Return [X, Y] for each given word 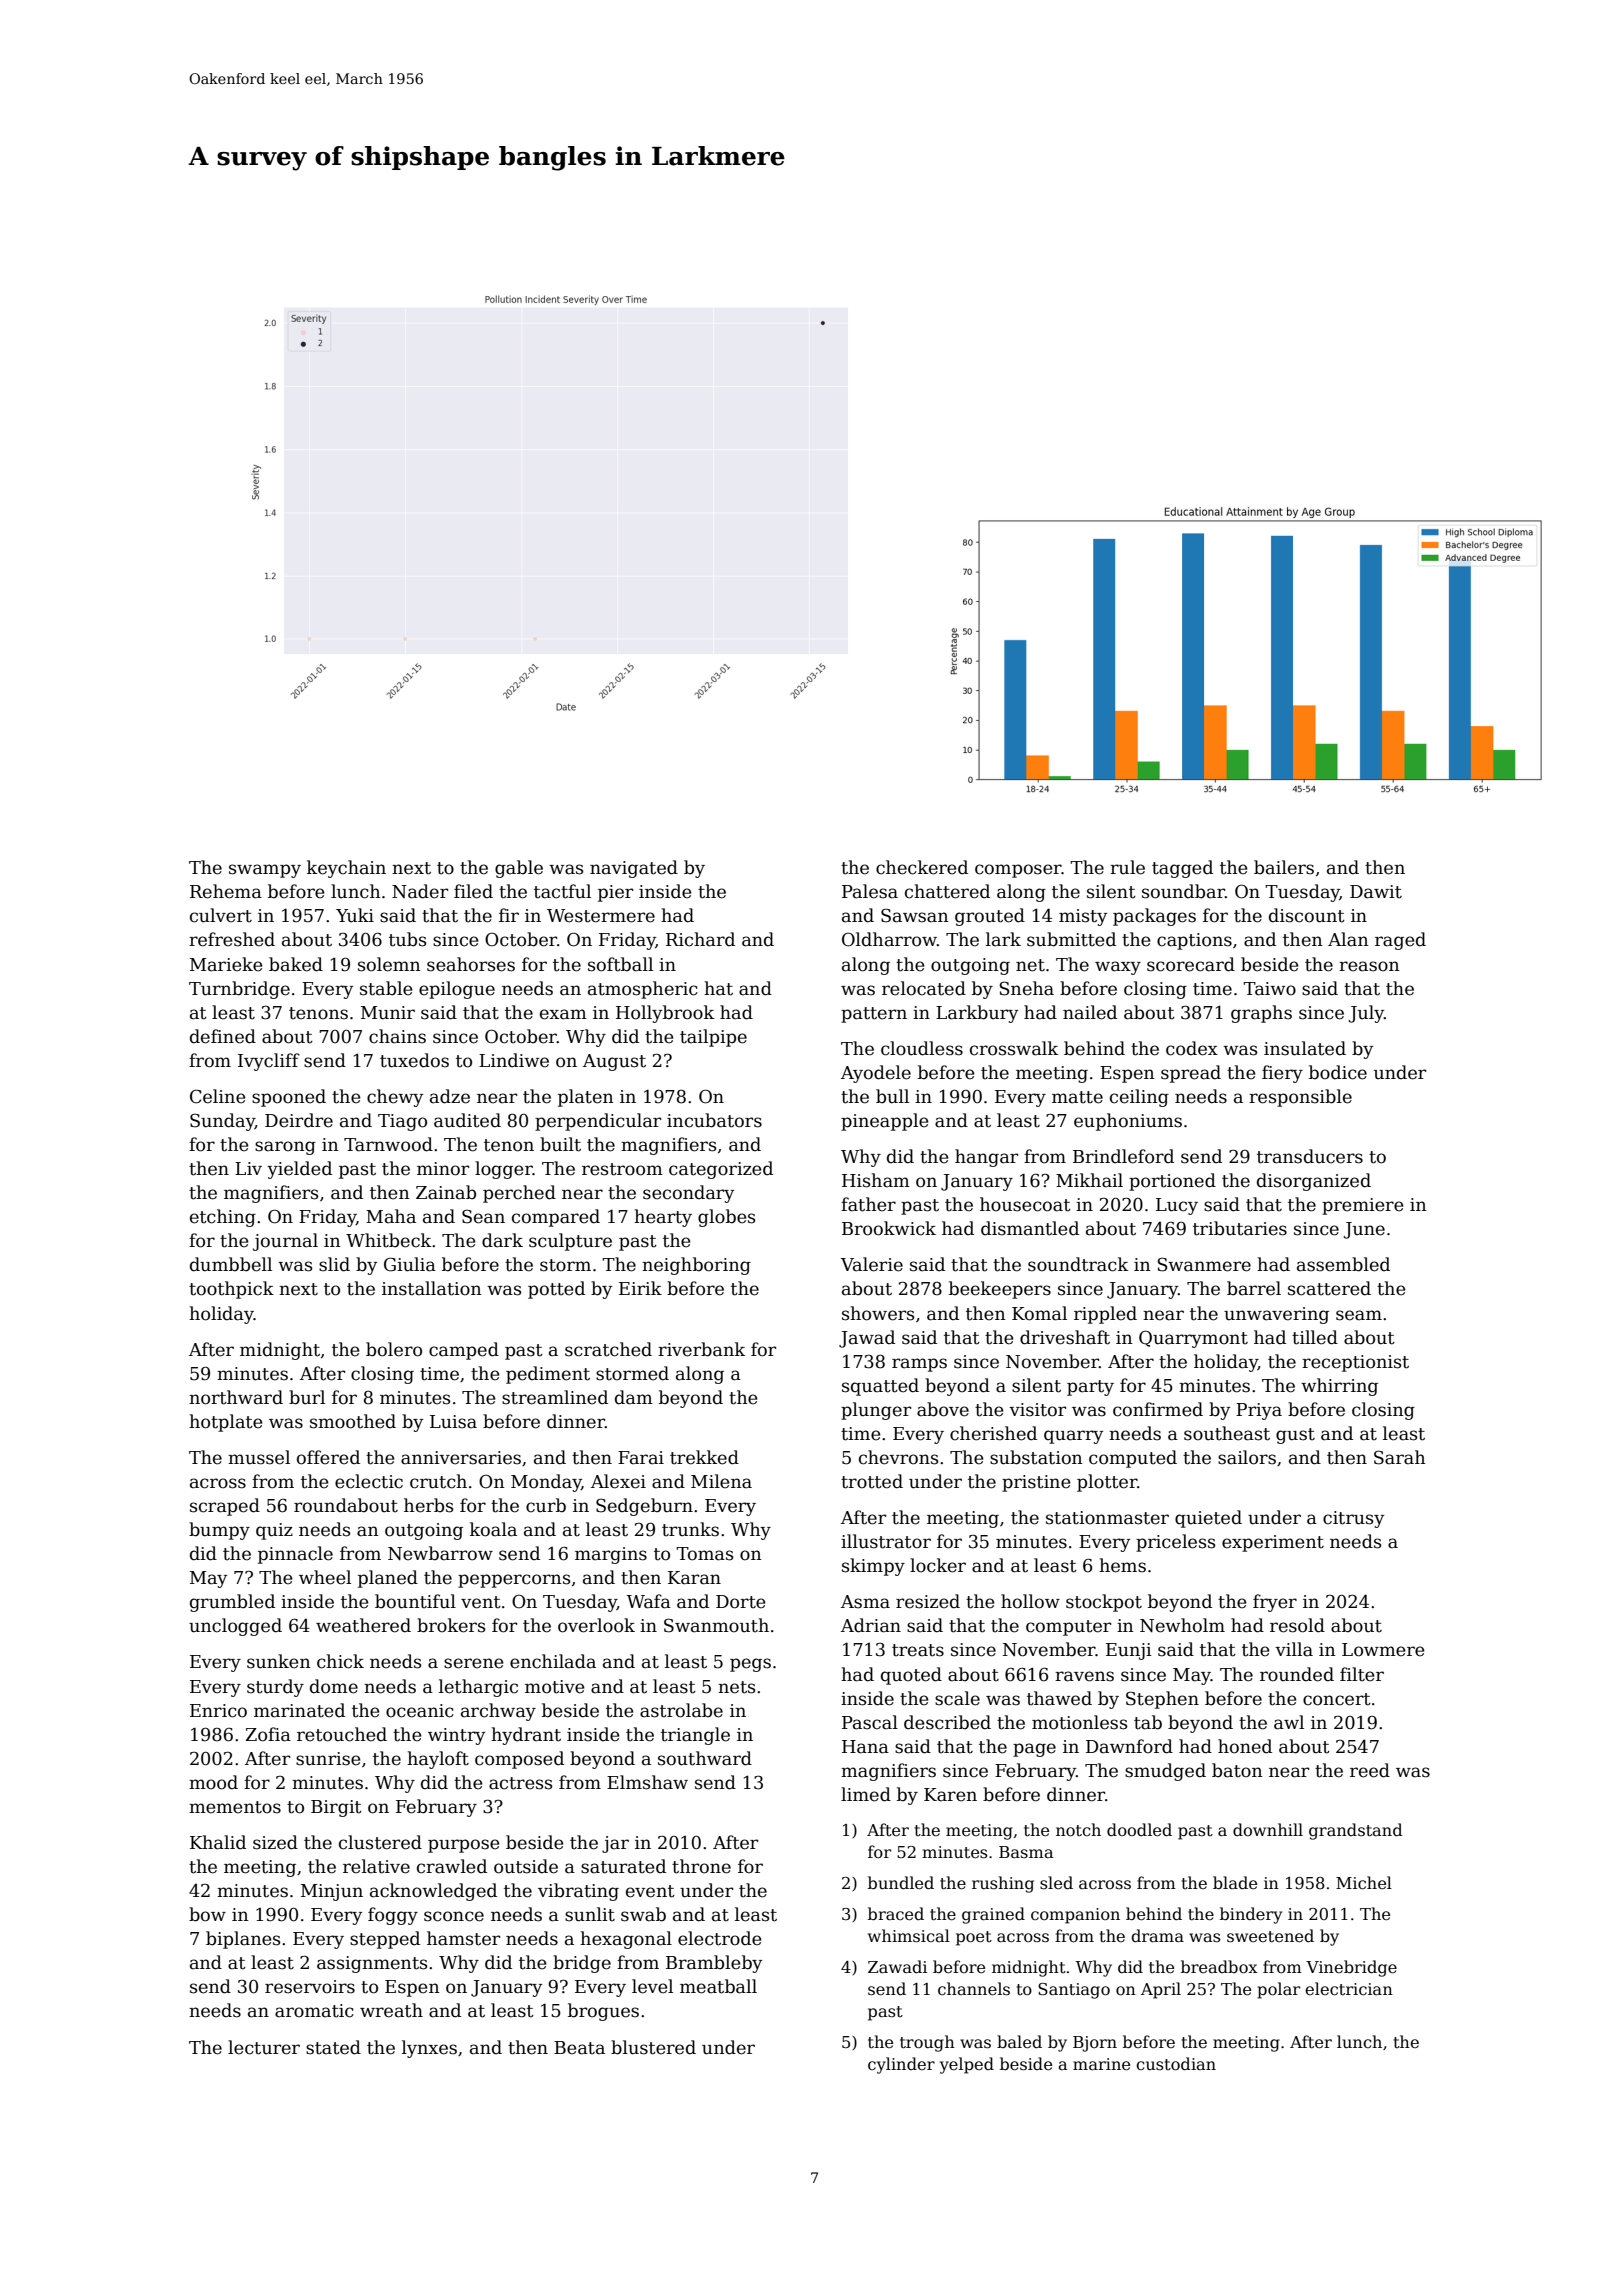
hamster [463, 1938]
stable [386, 988]
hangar [986, 1158]
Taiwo [1269, 989]
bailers [1284, 867]
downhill [1268, 1829]
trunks [690, 1529]
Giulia [410, 1264]
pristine [1036, 1483]
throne [701, 1866]
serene [474, 1663]
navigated [634, 869]
